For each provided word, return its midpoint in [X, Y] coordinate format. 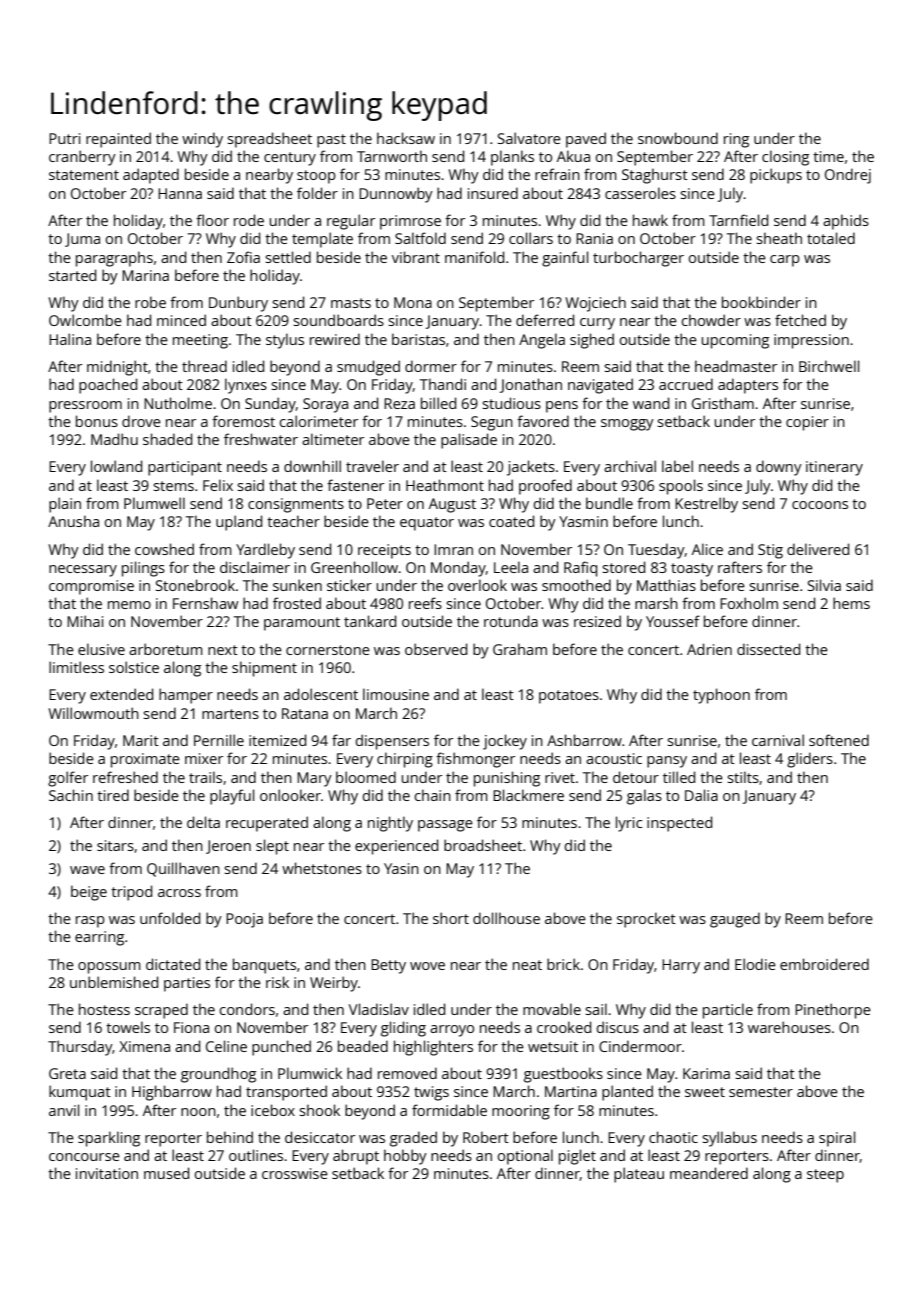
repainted [118, 140]
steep [825, 1176]
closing [785, 158]
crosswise [295, 1173]
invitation [107, 1173]
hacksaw [406, 138]
